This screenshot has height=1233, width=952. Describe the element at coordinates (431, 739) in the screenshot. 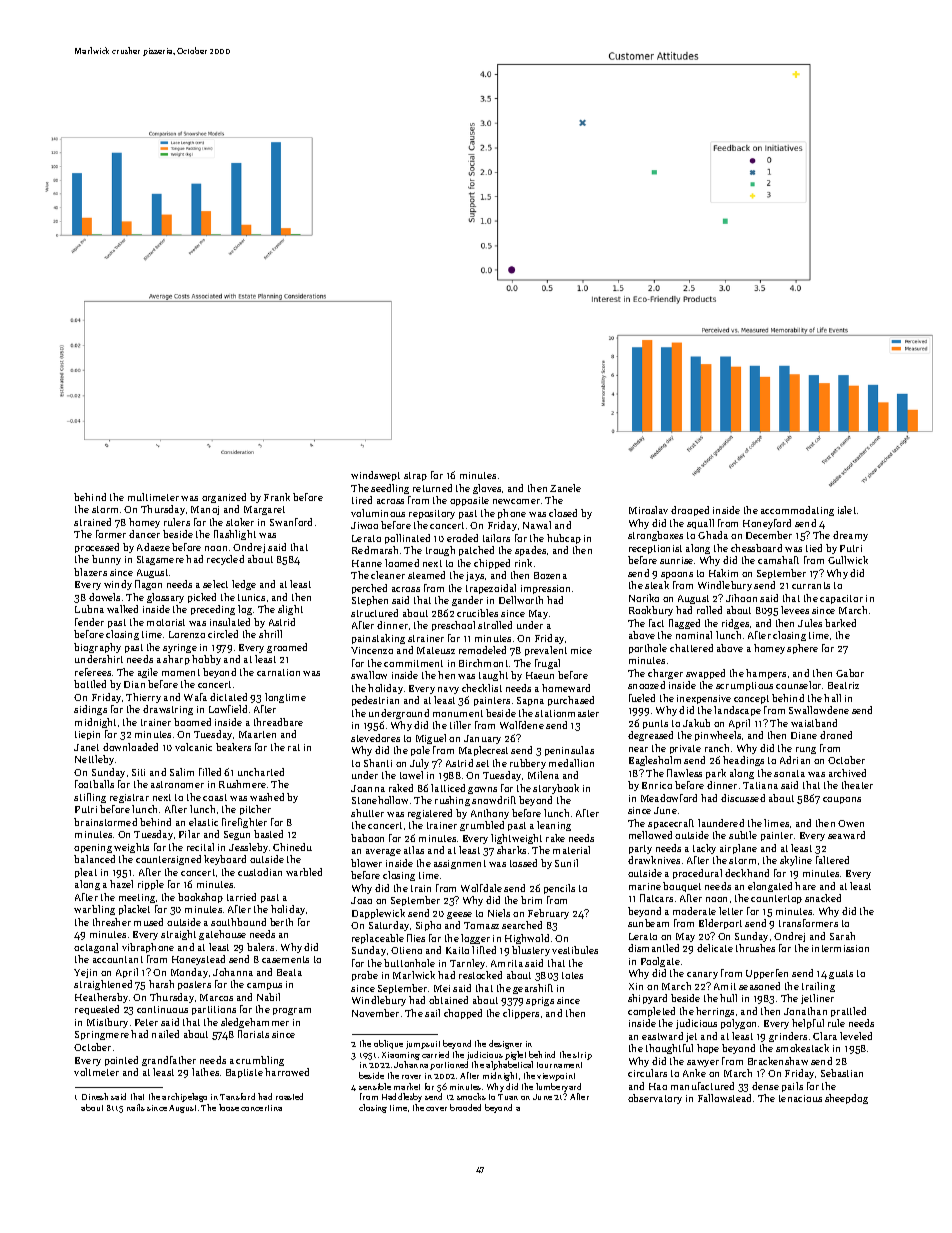

I see `Miguel` at that location.
